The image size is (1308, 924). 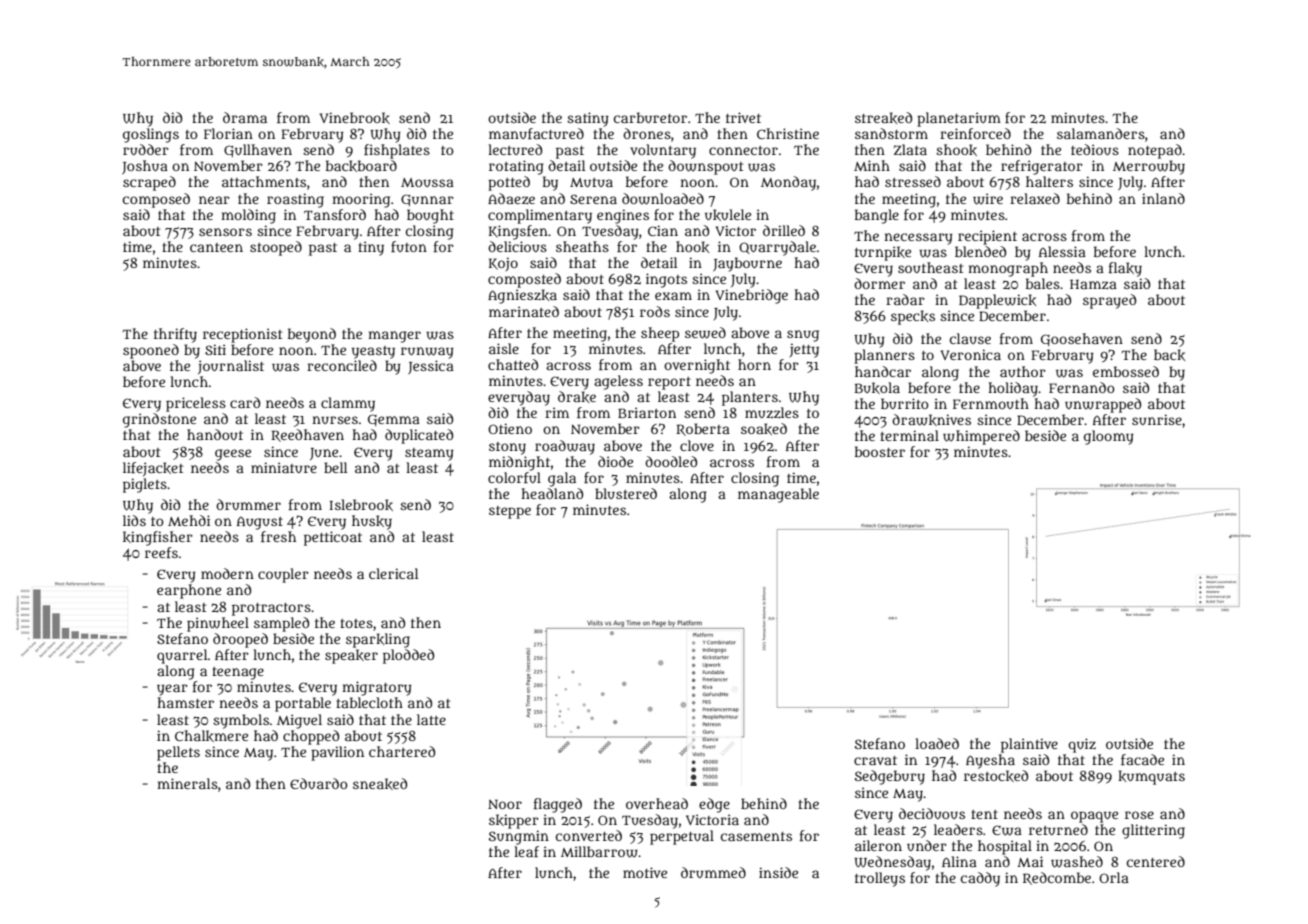 What do you see at coordinates (1082, 745) in the document?
I see `quiz` at bounding box center [1082, 745].
